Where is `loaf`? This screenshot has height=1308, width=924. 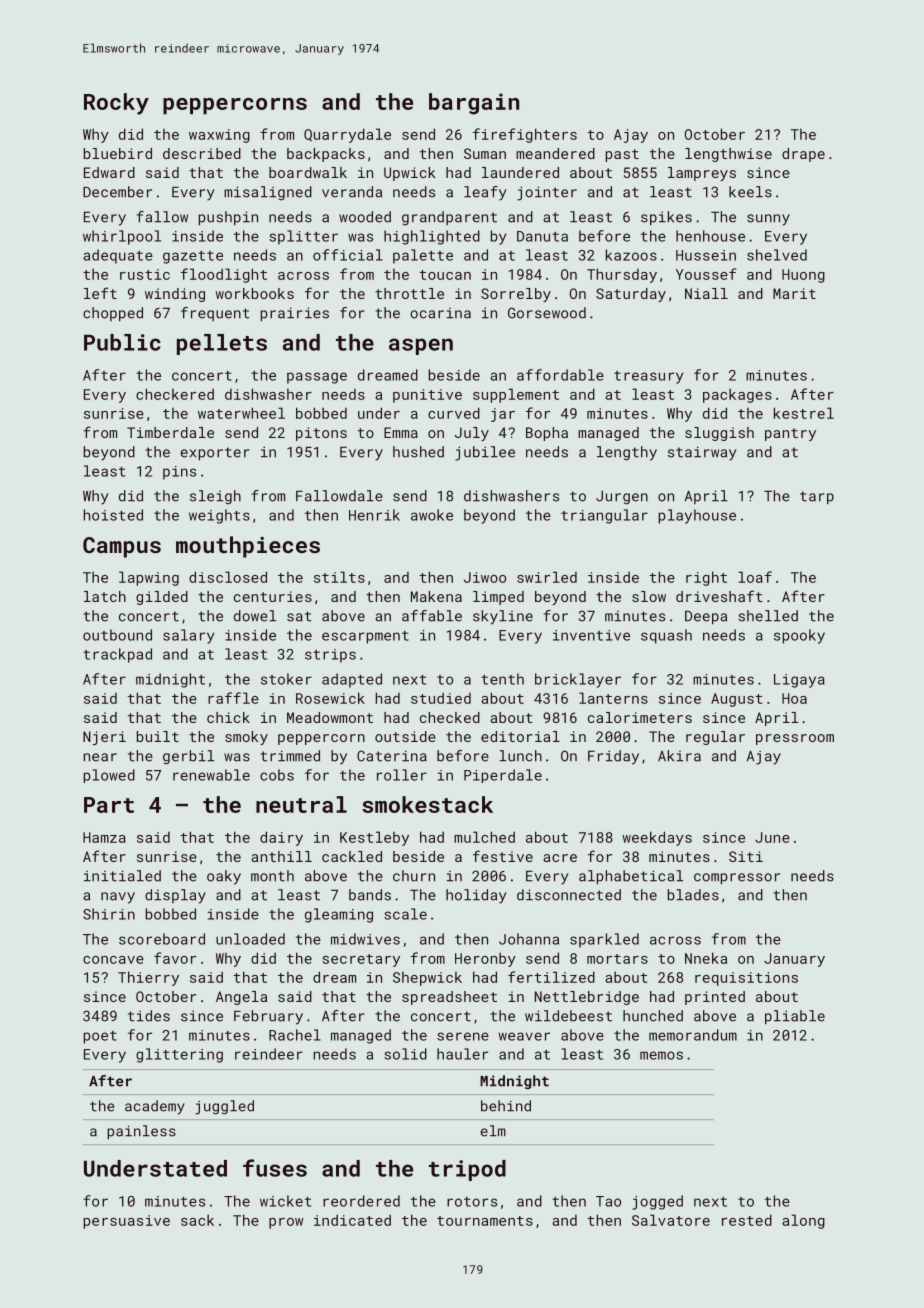
loaf is located at coordinates (755, 577).
